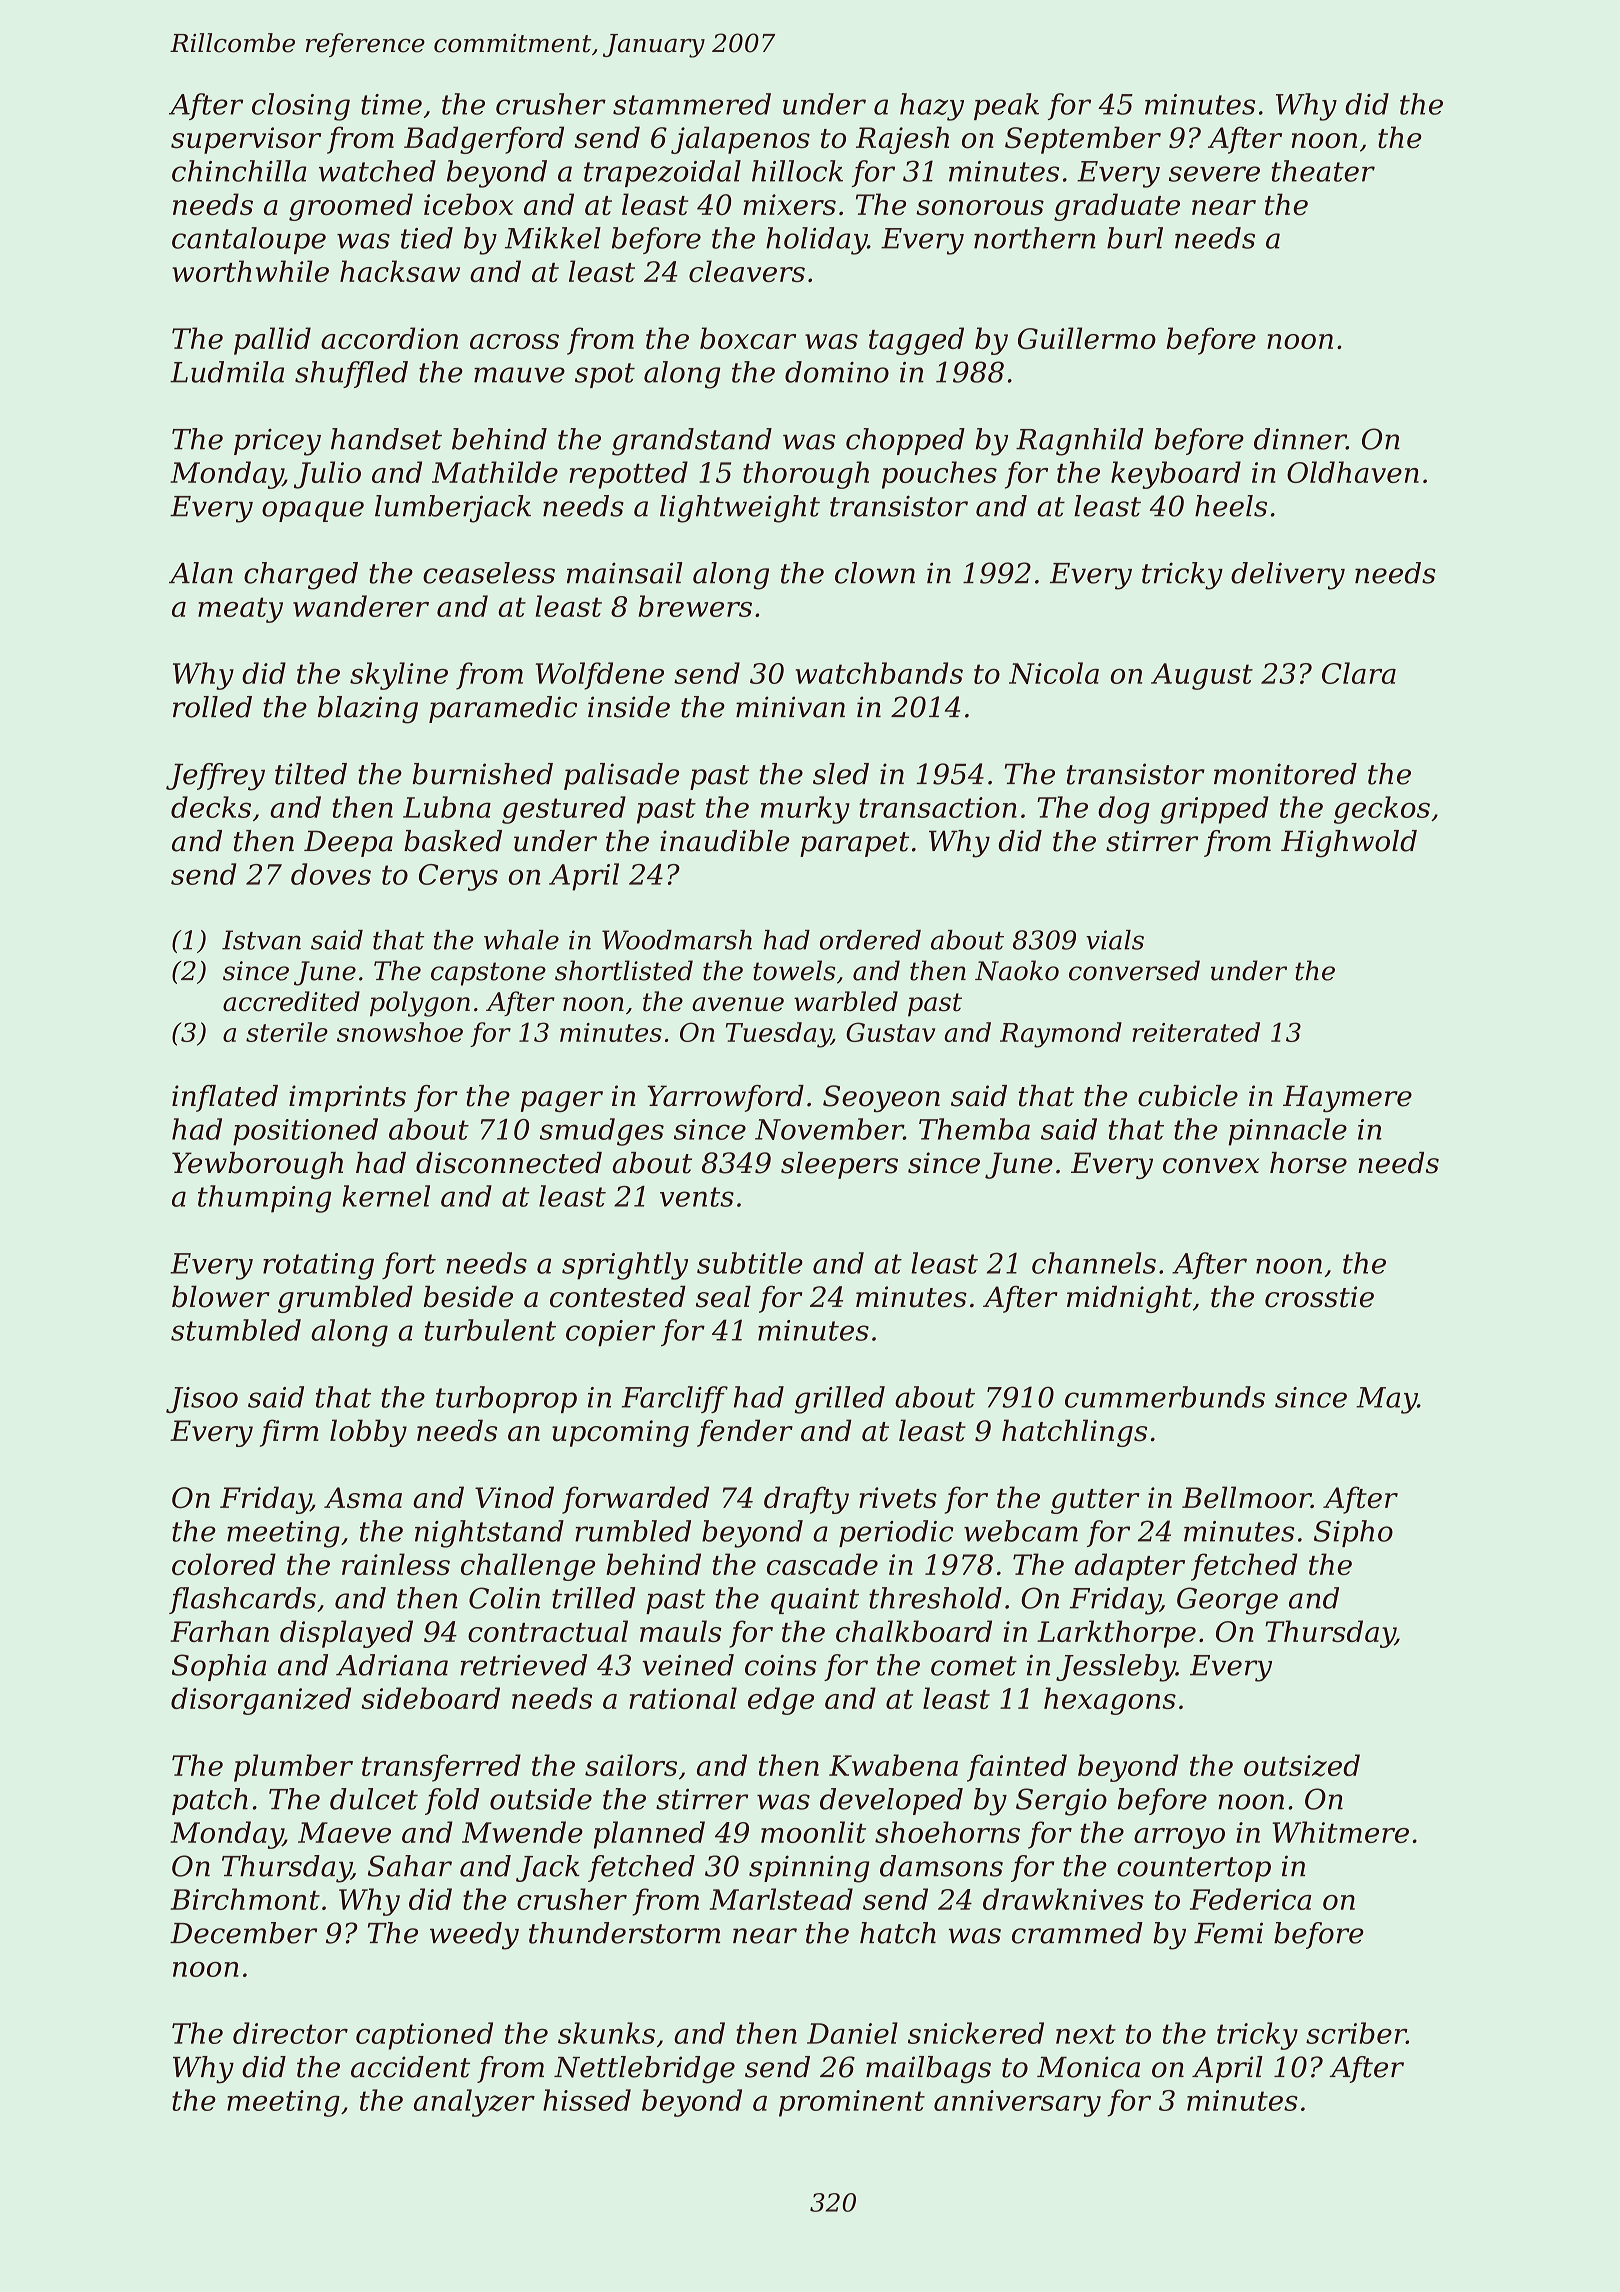 The image size is (1620, 2292). Describe the element at coordinates (291, 1001) in the page. I see `accredited` at that location.
